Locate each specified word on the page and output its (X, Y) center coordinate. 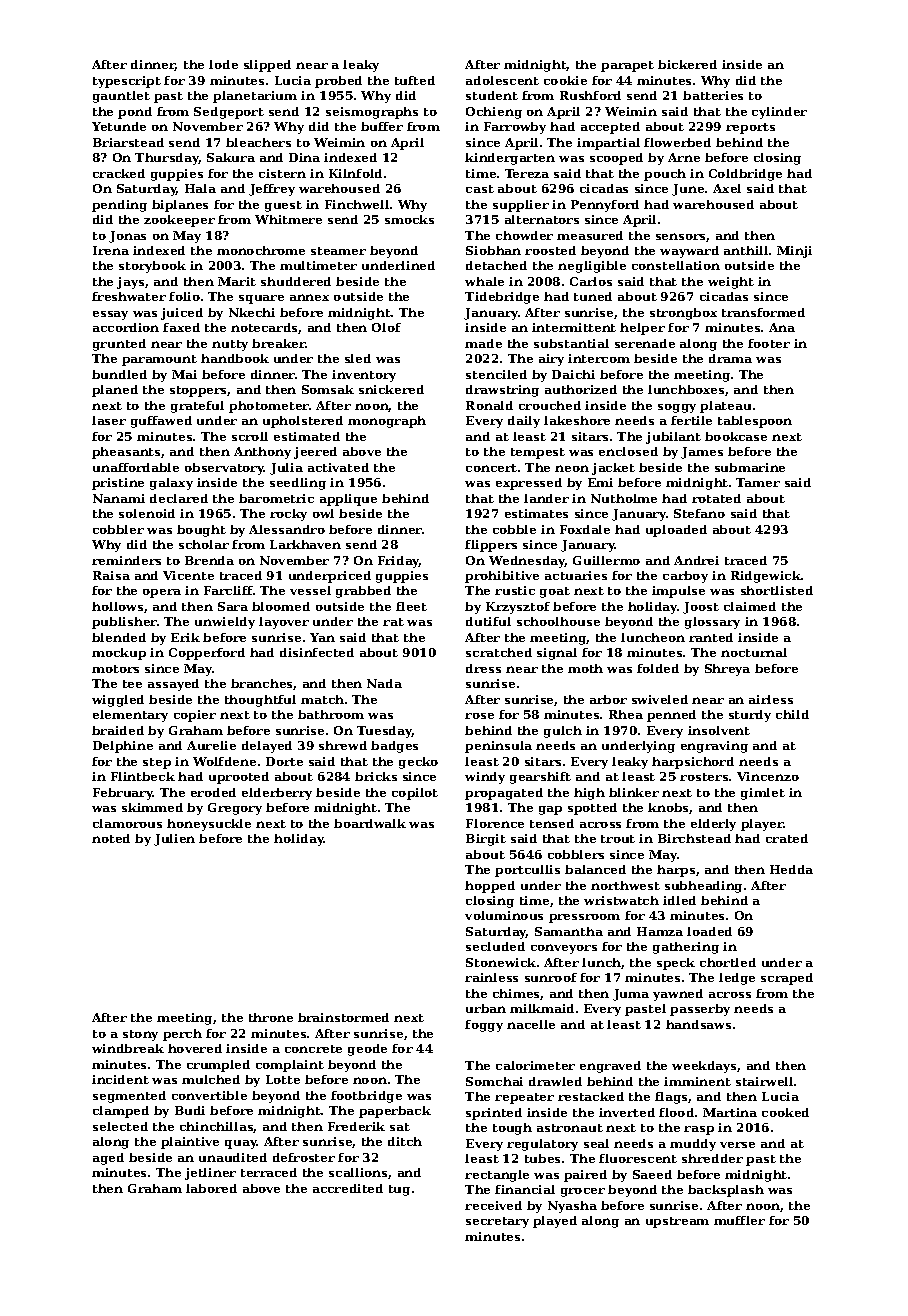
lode (223, 64)
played (555, 1222)
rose (479, 716)
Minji (794, 252)
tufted (415, 80)
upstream (677, 1222)
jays (130, 283)
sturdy (750, 716)
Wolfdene (224, 761)
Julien (174, 840)
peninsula (498, 747)
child (792, 714)
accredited (348, 1188)
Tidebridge (502, 298)
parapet (627, 66)
